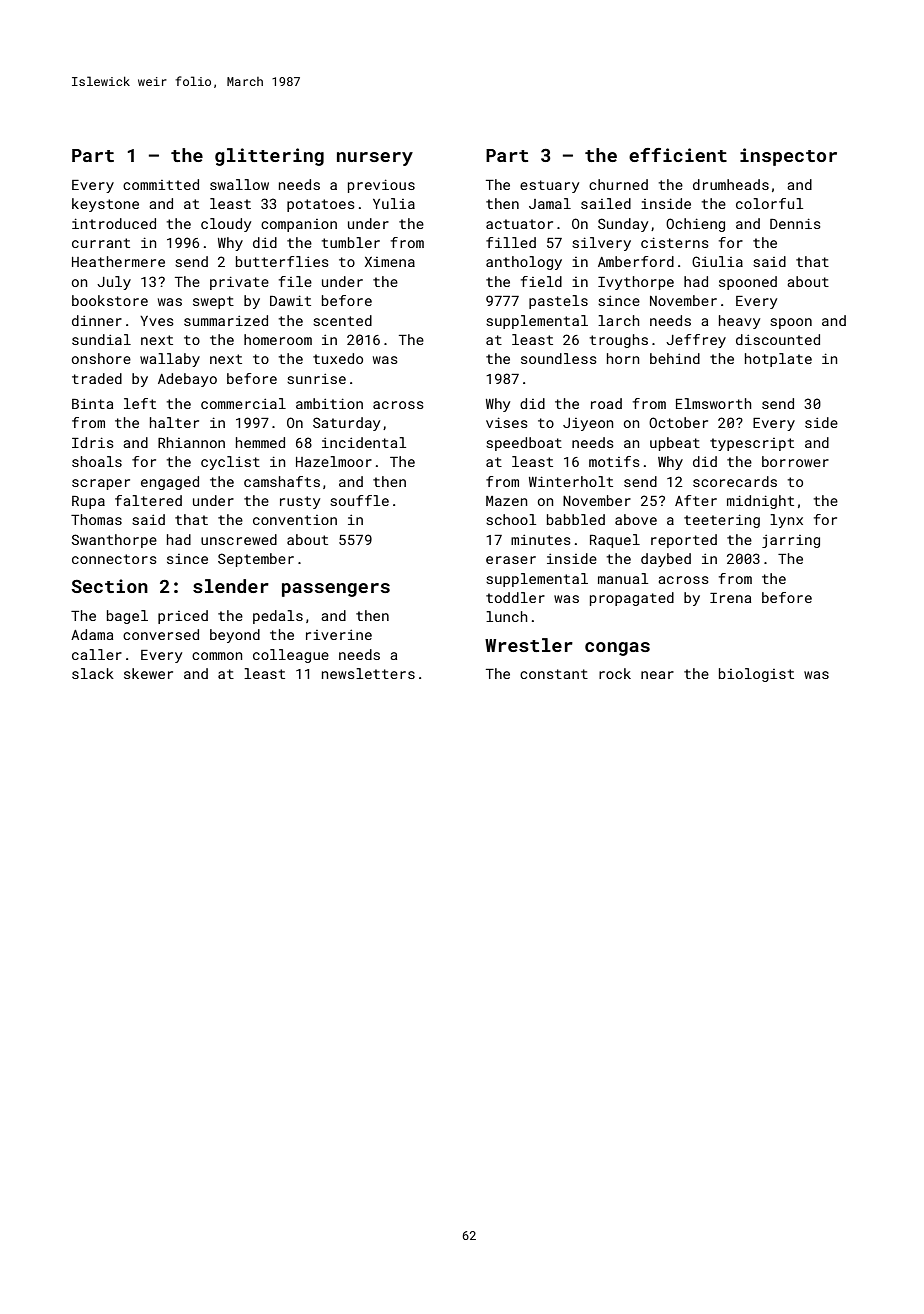  Describe the element at coordinates (321, 205) in the page. I see `potatoes` at that location.
